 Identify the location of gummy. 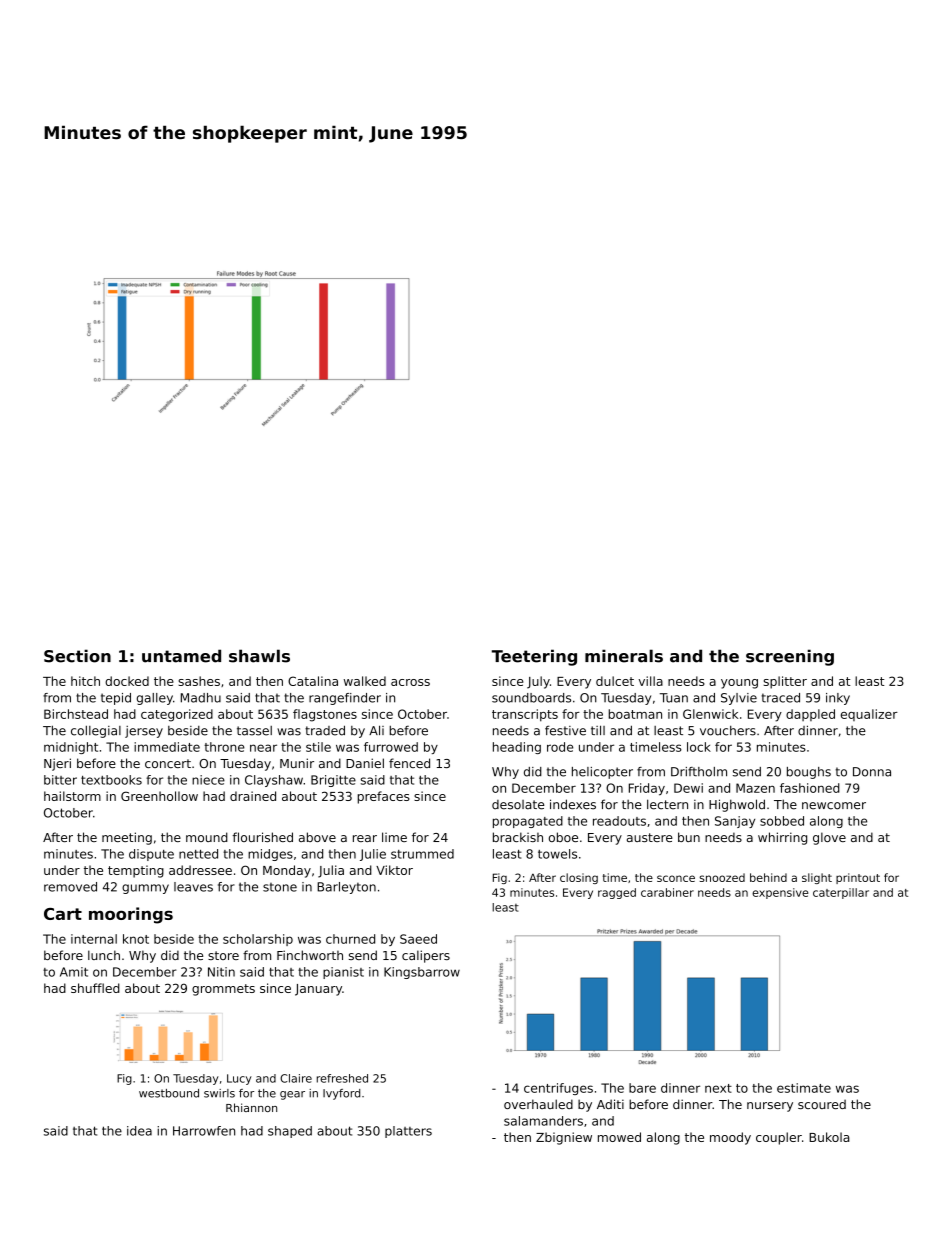
(145, 889).
